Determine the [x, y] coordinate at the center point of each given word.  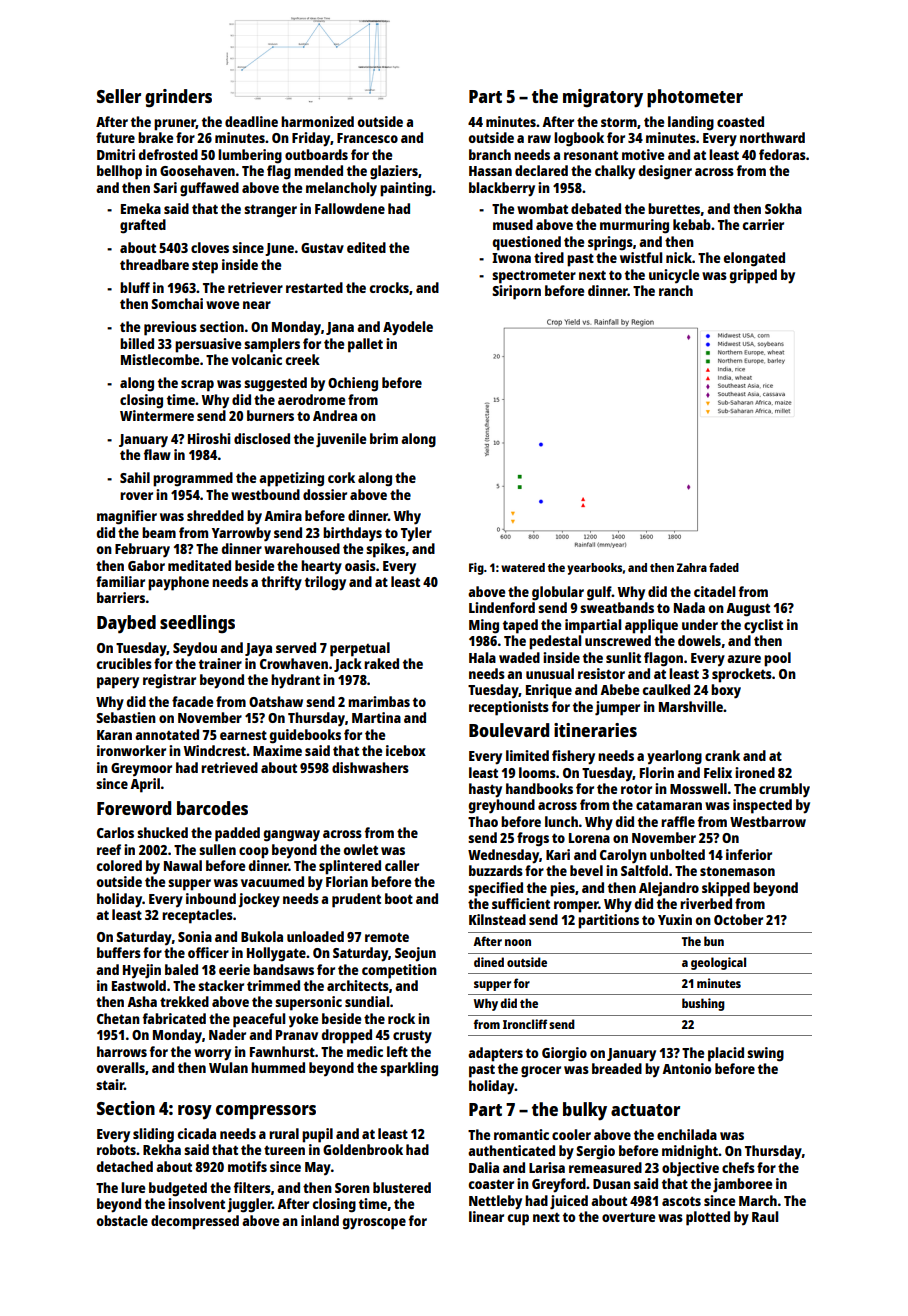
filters [252, 1187]
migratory [603, 98]
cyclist [763, 626]
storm [619, 122]
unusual [550, 673]
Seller [119, 96]
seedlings [197, 624]
